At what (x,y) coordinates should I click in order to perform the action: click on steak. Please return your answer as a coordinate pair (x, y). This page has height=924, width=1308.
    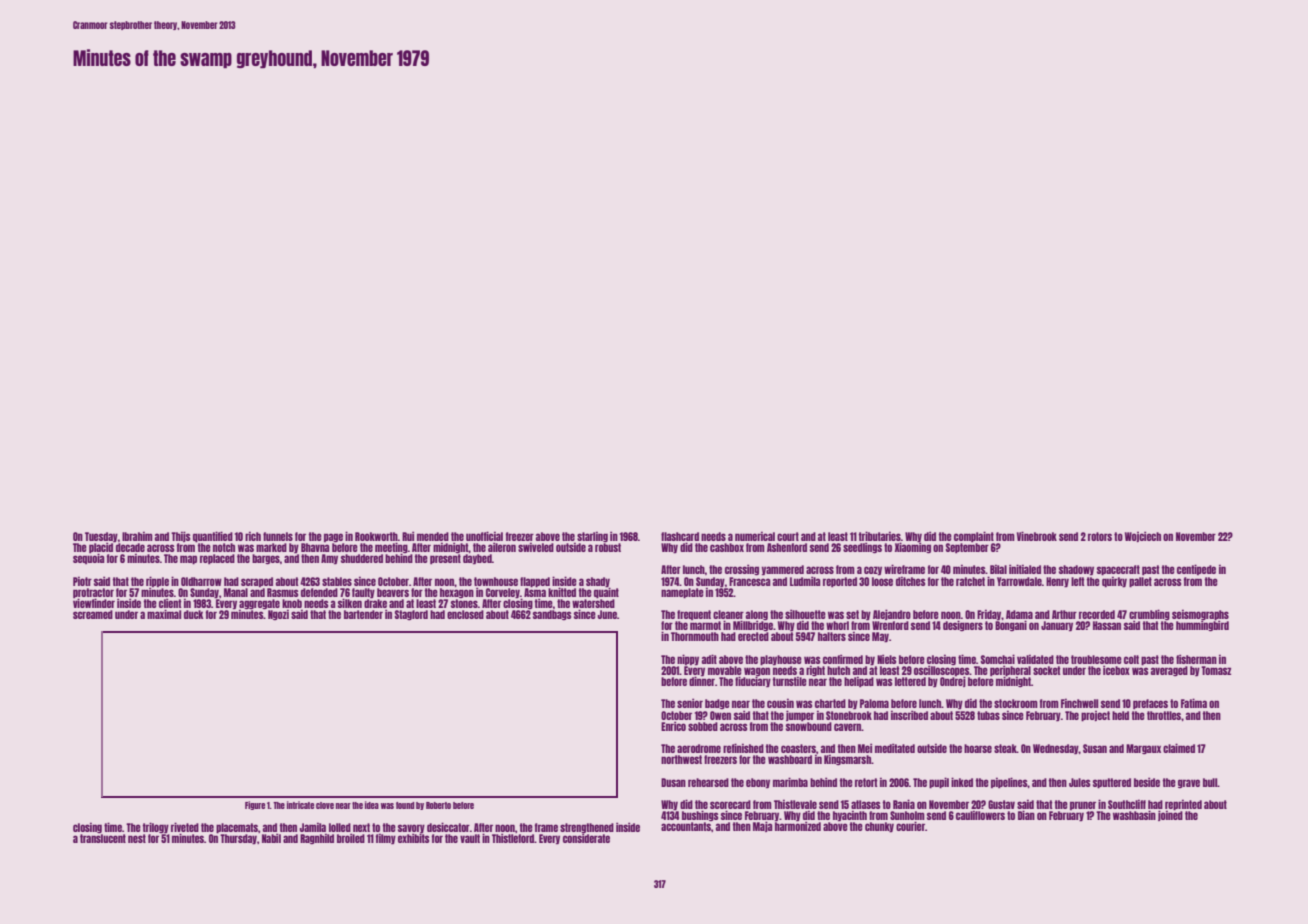
    Looking at the image, I should click on (1005, 748).
